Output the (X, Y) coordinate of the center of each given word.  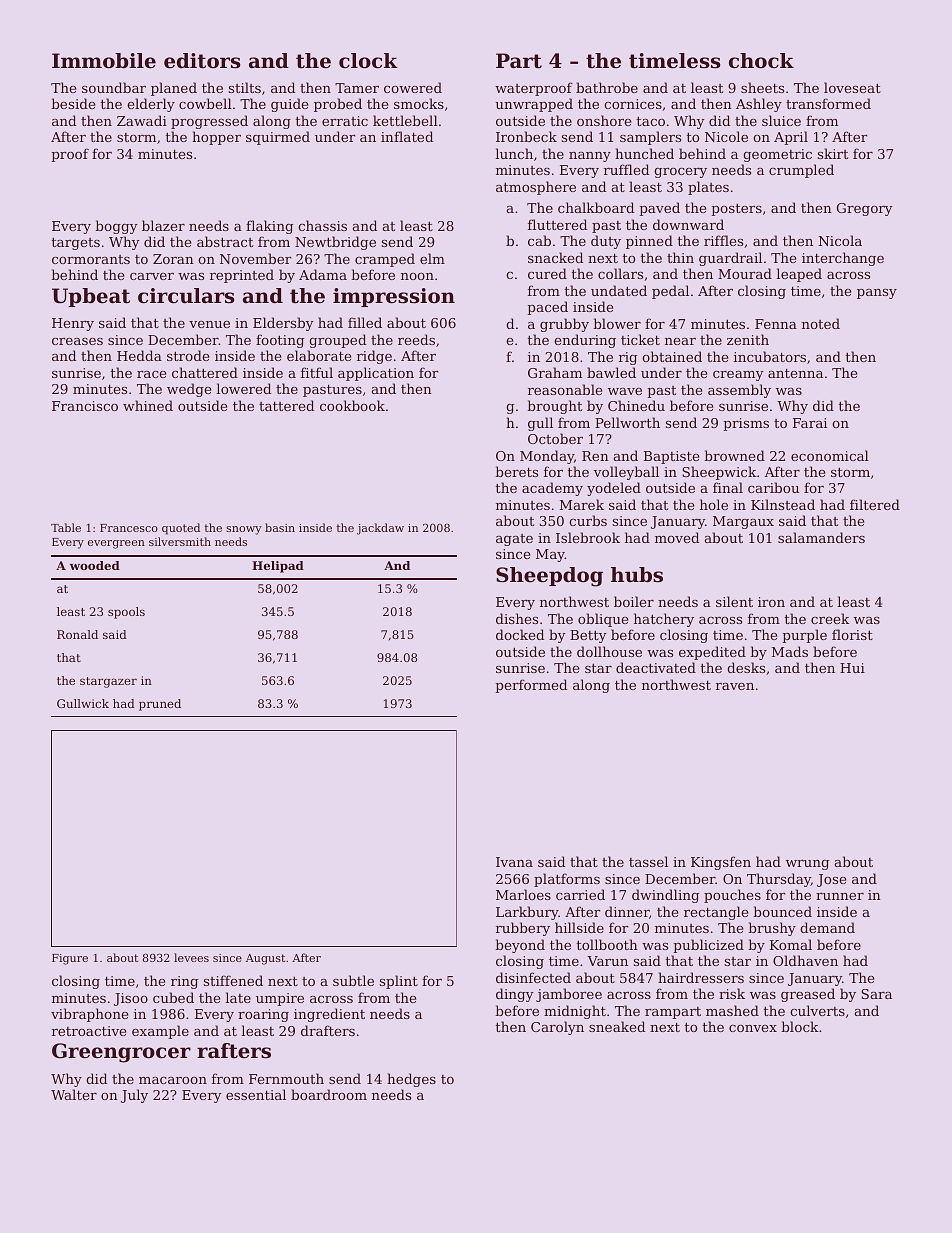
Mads (790, 651)
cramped (385, 260)
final (728, 487)
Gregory (865, 209)
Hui (852, 668)
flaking (269, 227)
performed (531, 686)
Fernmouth (286, 1078)
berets (516, 471)
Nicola (840, 240)
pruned (160, 705)
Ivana (514, 862)
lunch (514, 153)
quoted (181, 529)
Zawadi (142, 120)
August (265, 959)
